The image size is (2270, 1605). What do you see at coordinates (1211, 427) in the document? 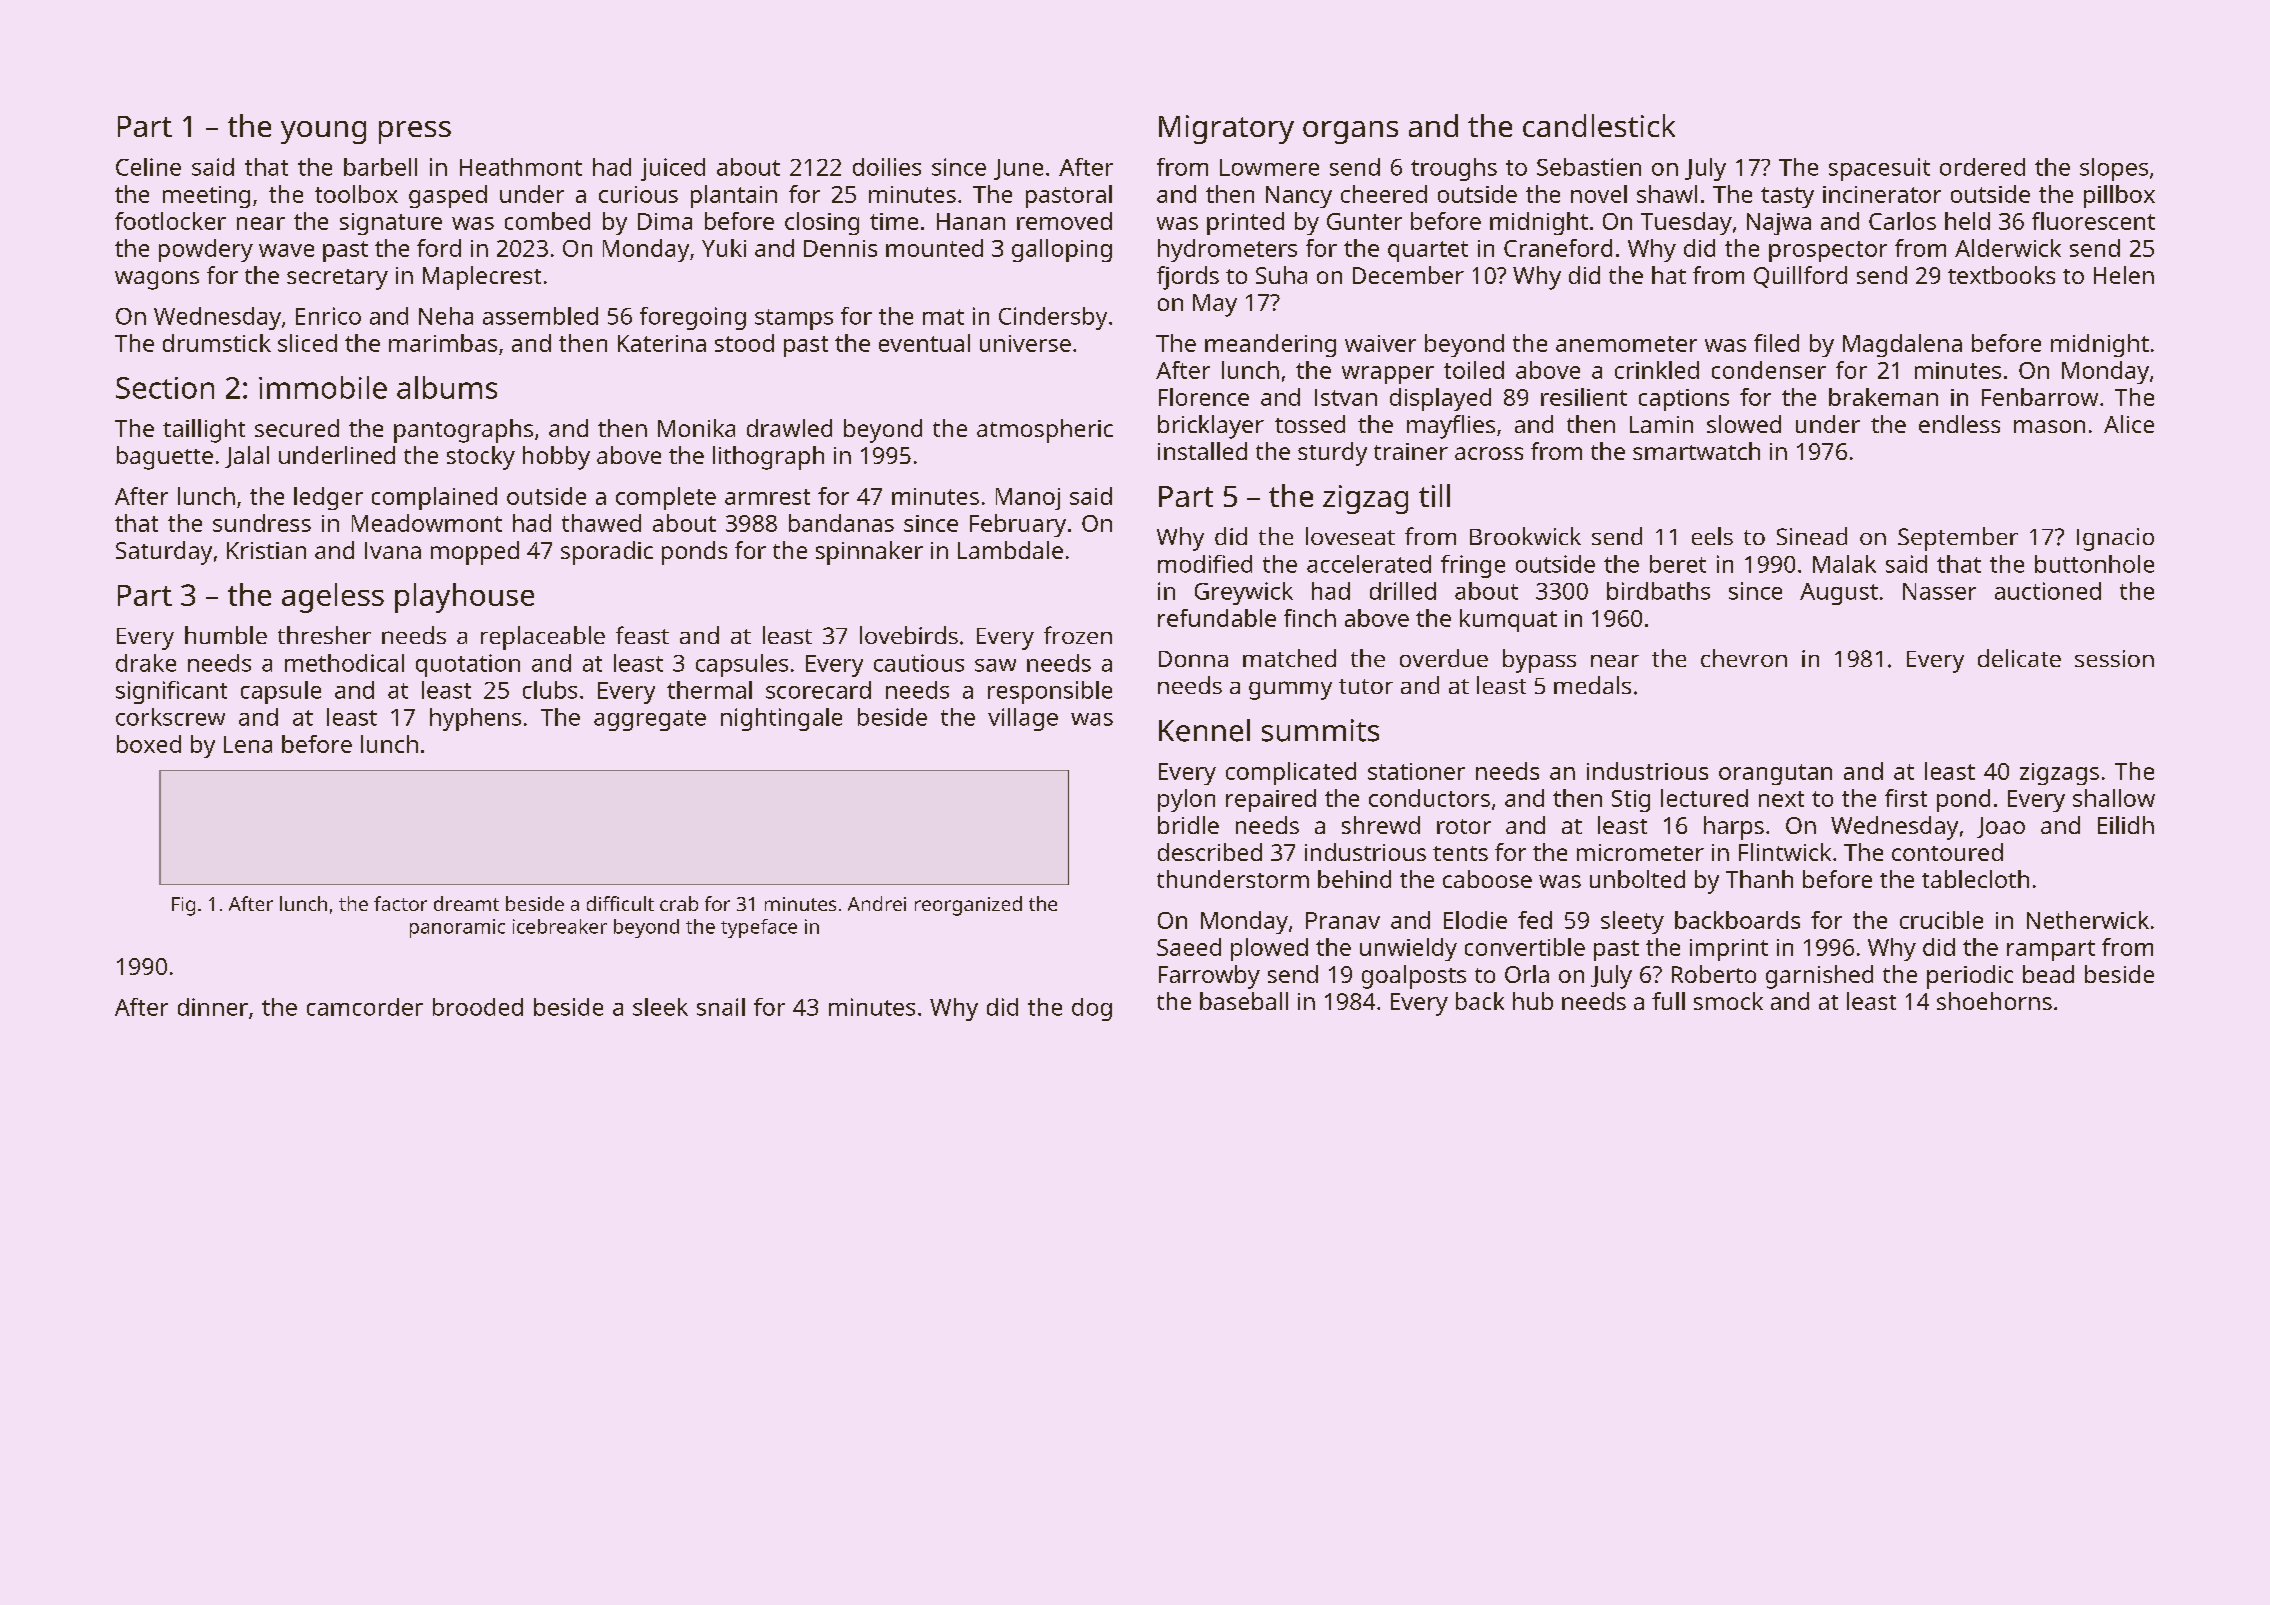
I see `bricklayer` at bounding box center [1211, 427].
